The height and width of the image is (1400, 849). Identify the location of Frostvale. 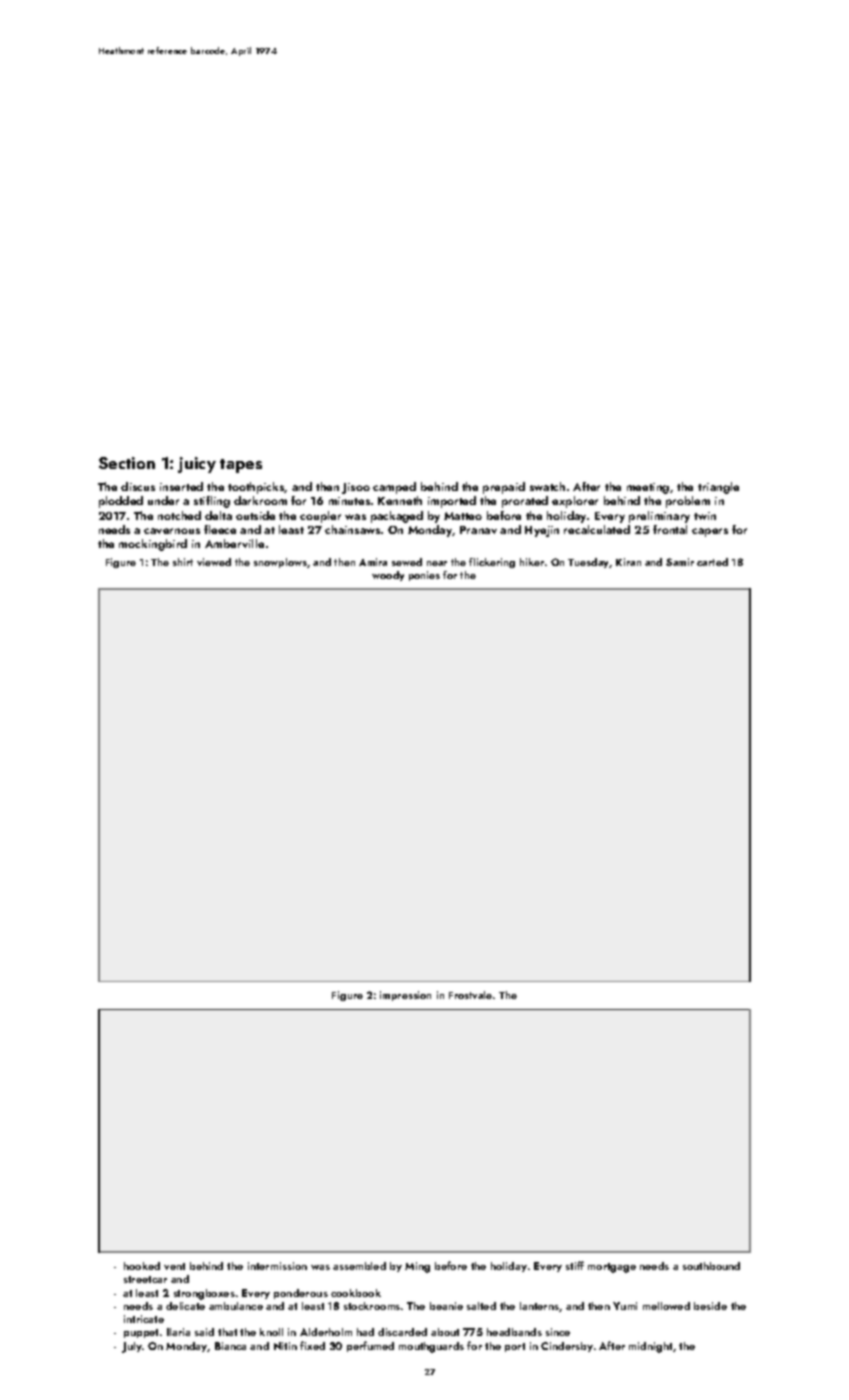
(470, 995).
